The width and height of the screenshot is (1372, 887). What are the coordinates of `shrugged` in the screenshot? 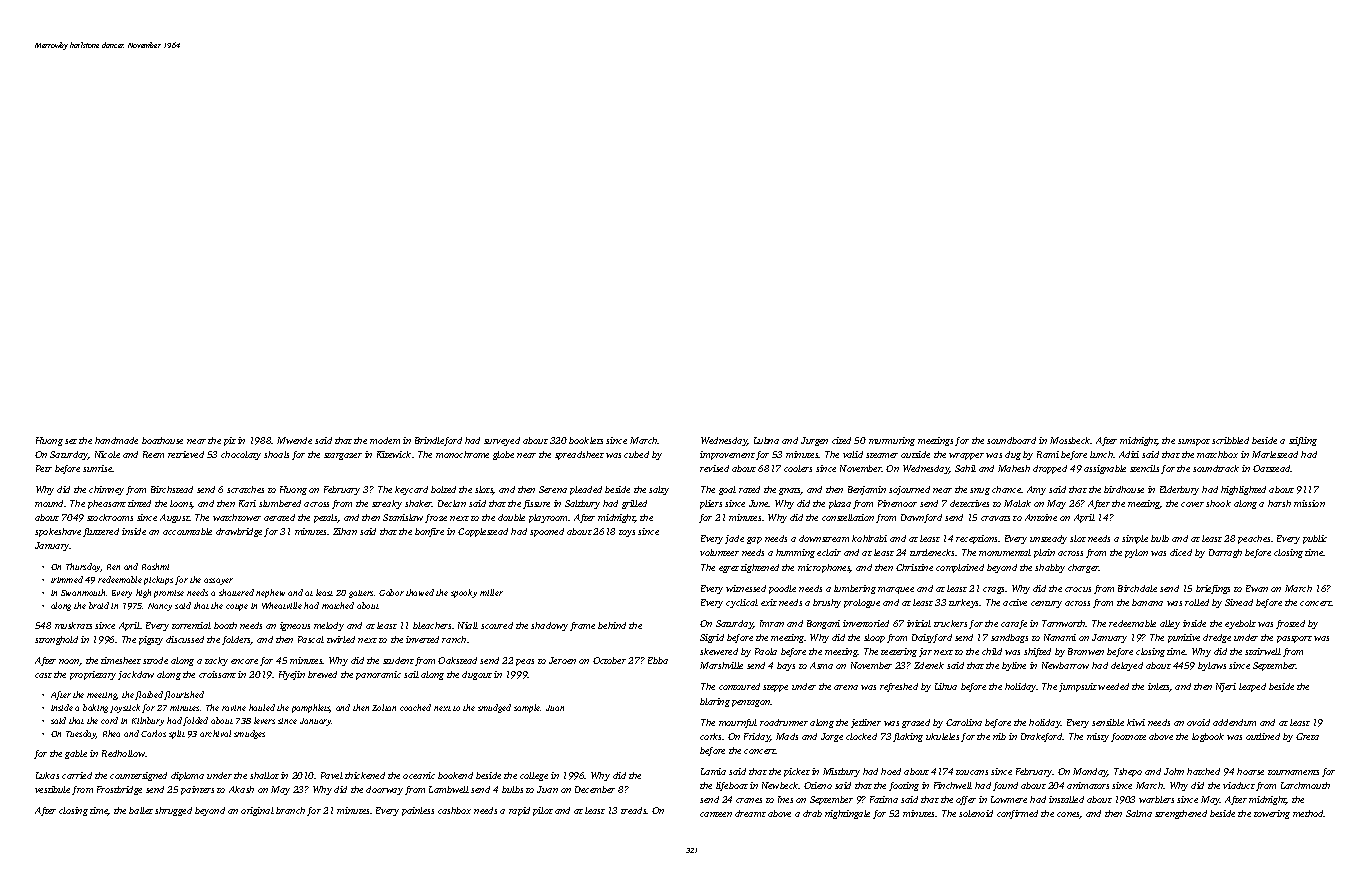 It's located at (173, 811).
